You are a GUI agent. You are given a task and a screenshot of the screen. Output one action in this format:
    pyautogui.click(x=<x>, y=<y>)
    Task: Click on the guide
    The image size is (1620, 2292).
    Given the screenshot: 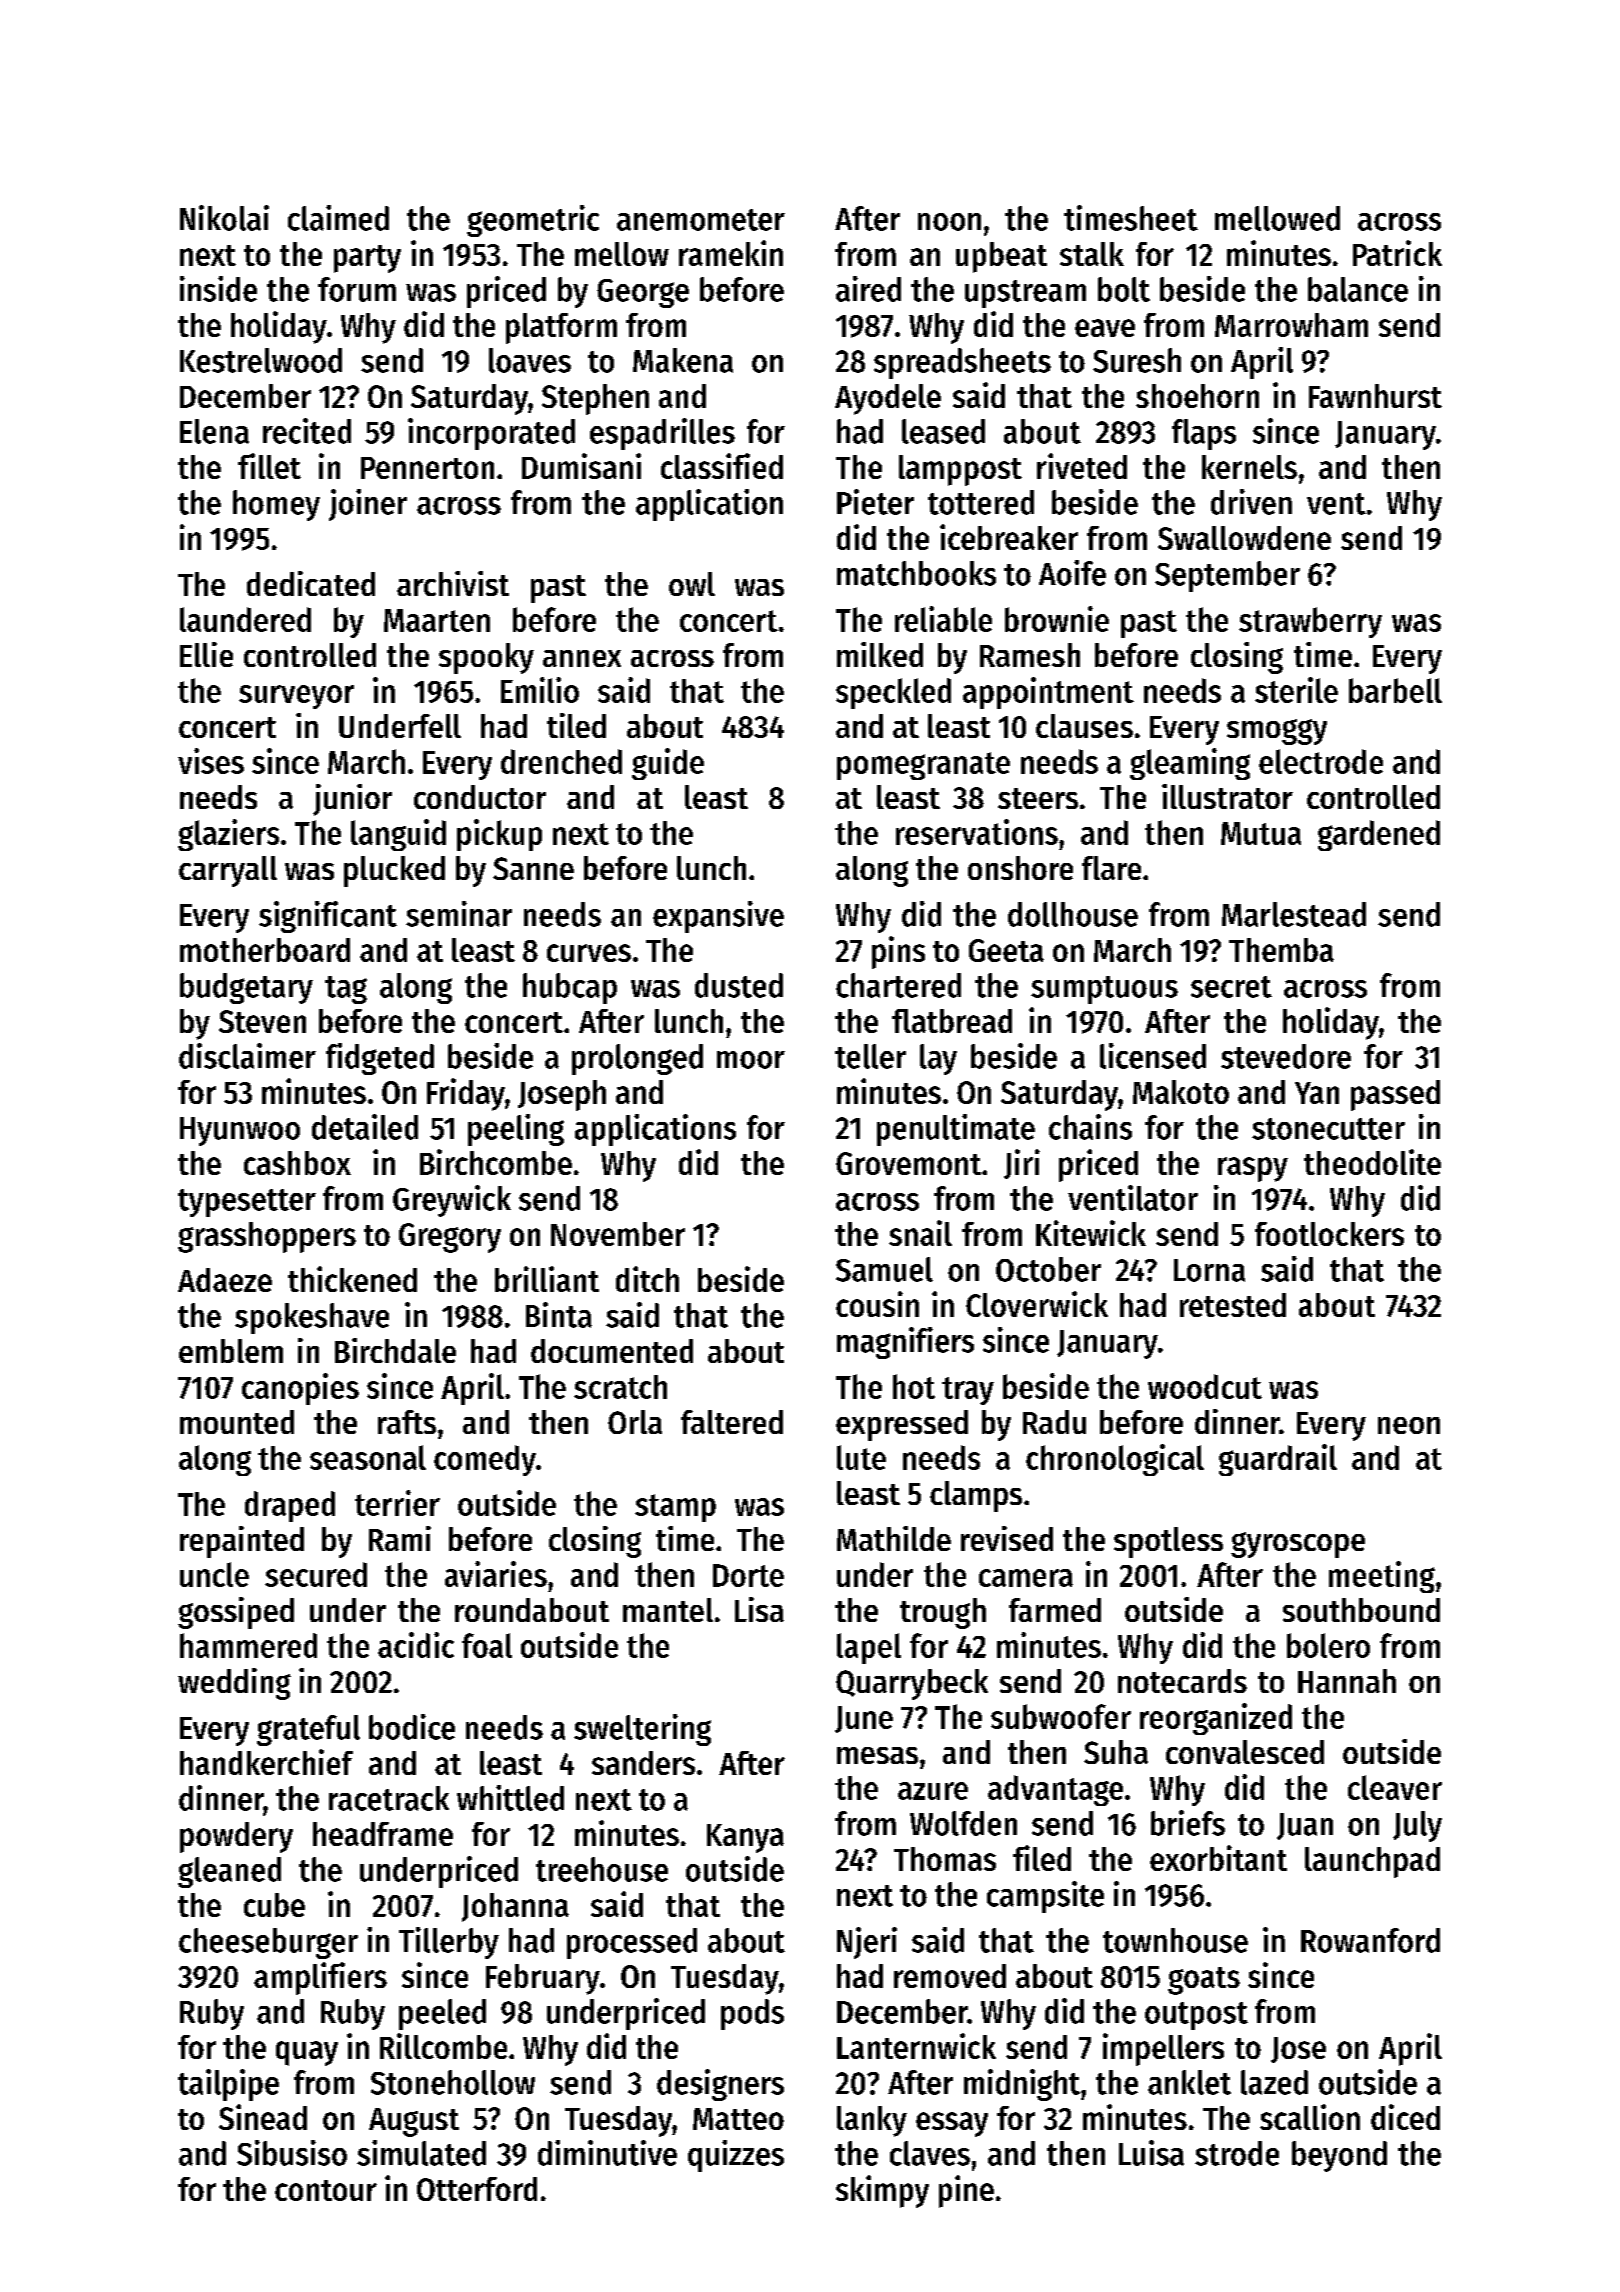 What is the action you would take?
    pyautogui.click(x=668, y=764)
